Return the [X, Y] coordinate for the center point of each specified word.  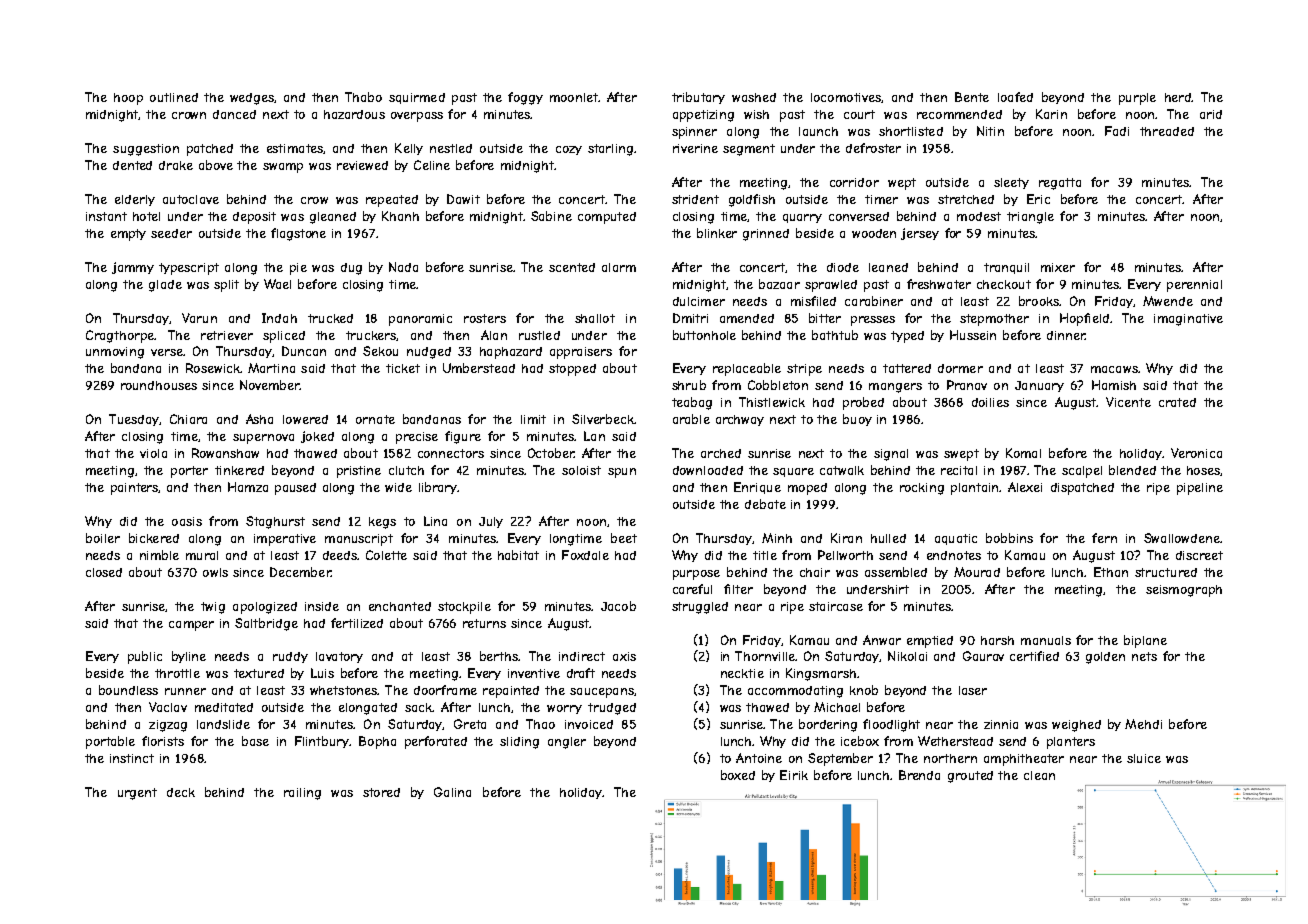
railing [302, 794]
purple [1137, 99]
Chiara [188, 419]
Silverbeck [603, 419]
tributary [698, 98]
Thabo [363, 97]
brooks [1039, 301]
